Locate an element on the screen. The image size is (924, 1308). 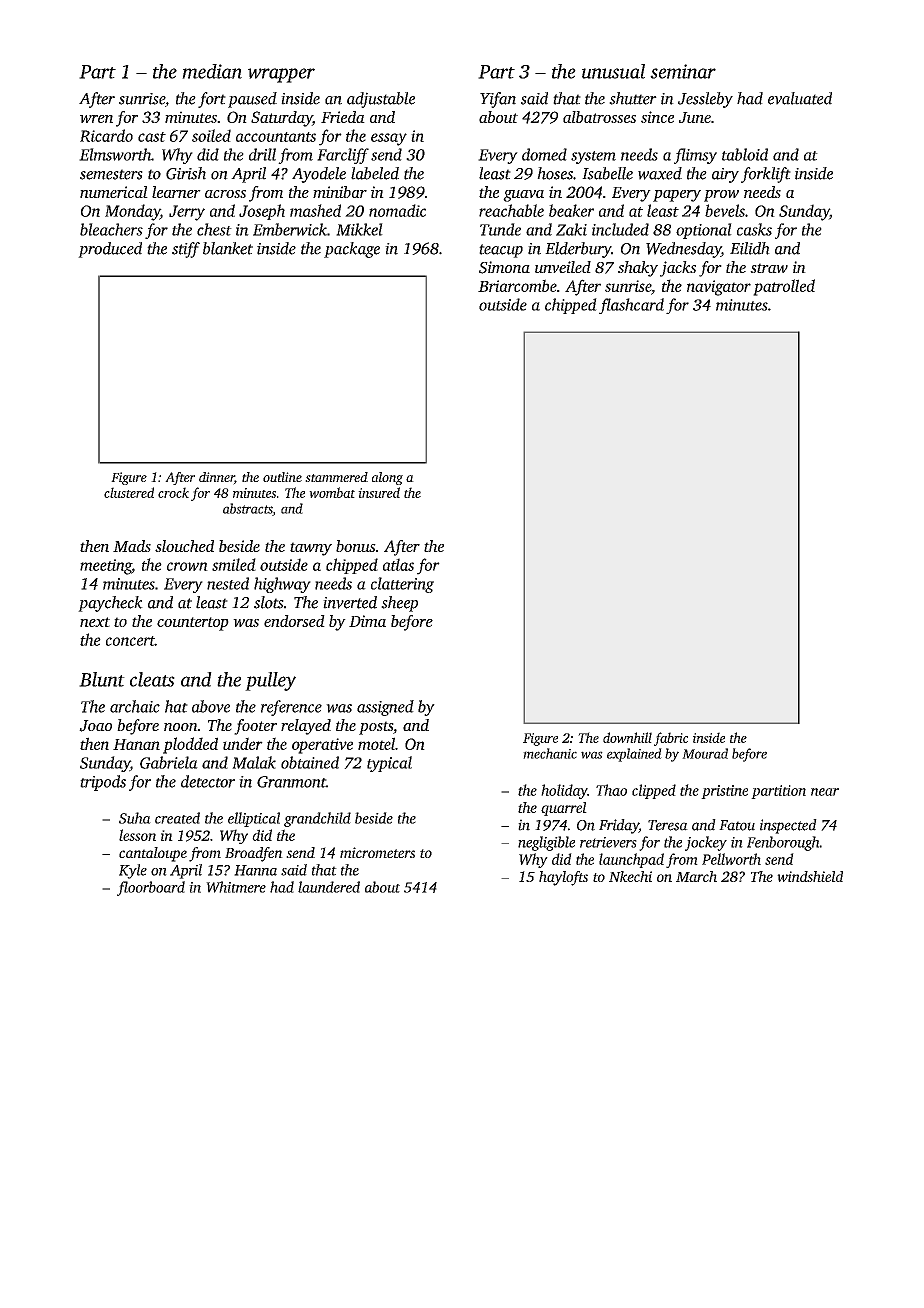
haylofts is located at coordinates (563, 878).
